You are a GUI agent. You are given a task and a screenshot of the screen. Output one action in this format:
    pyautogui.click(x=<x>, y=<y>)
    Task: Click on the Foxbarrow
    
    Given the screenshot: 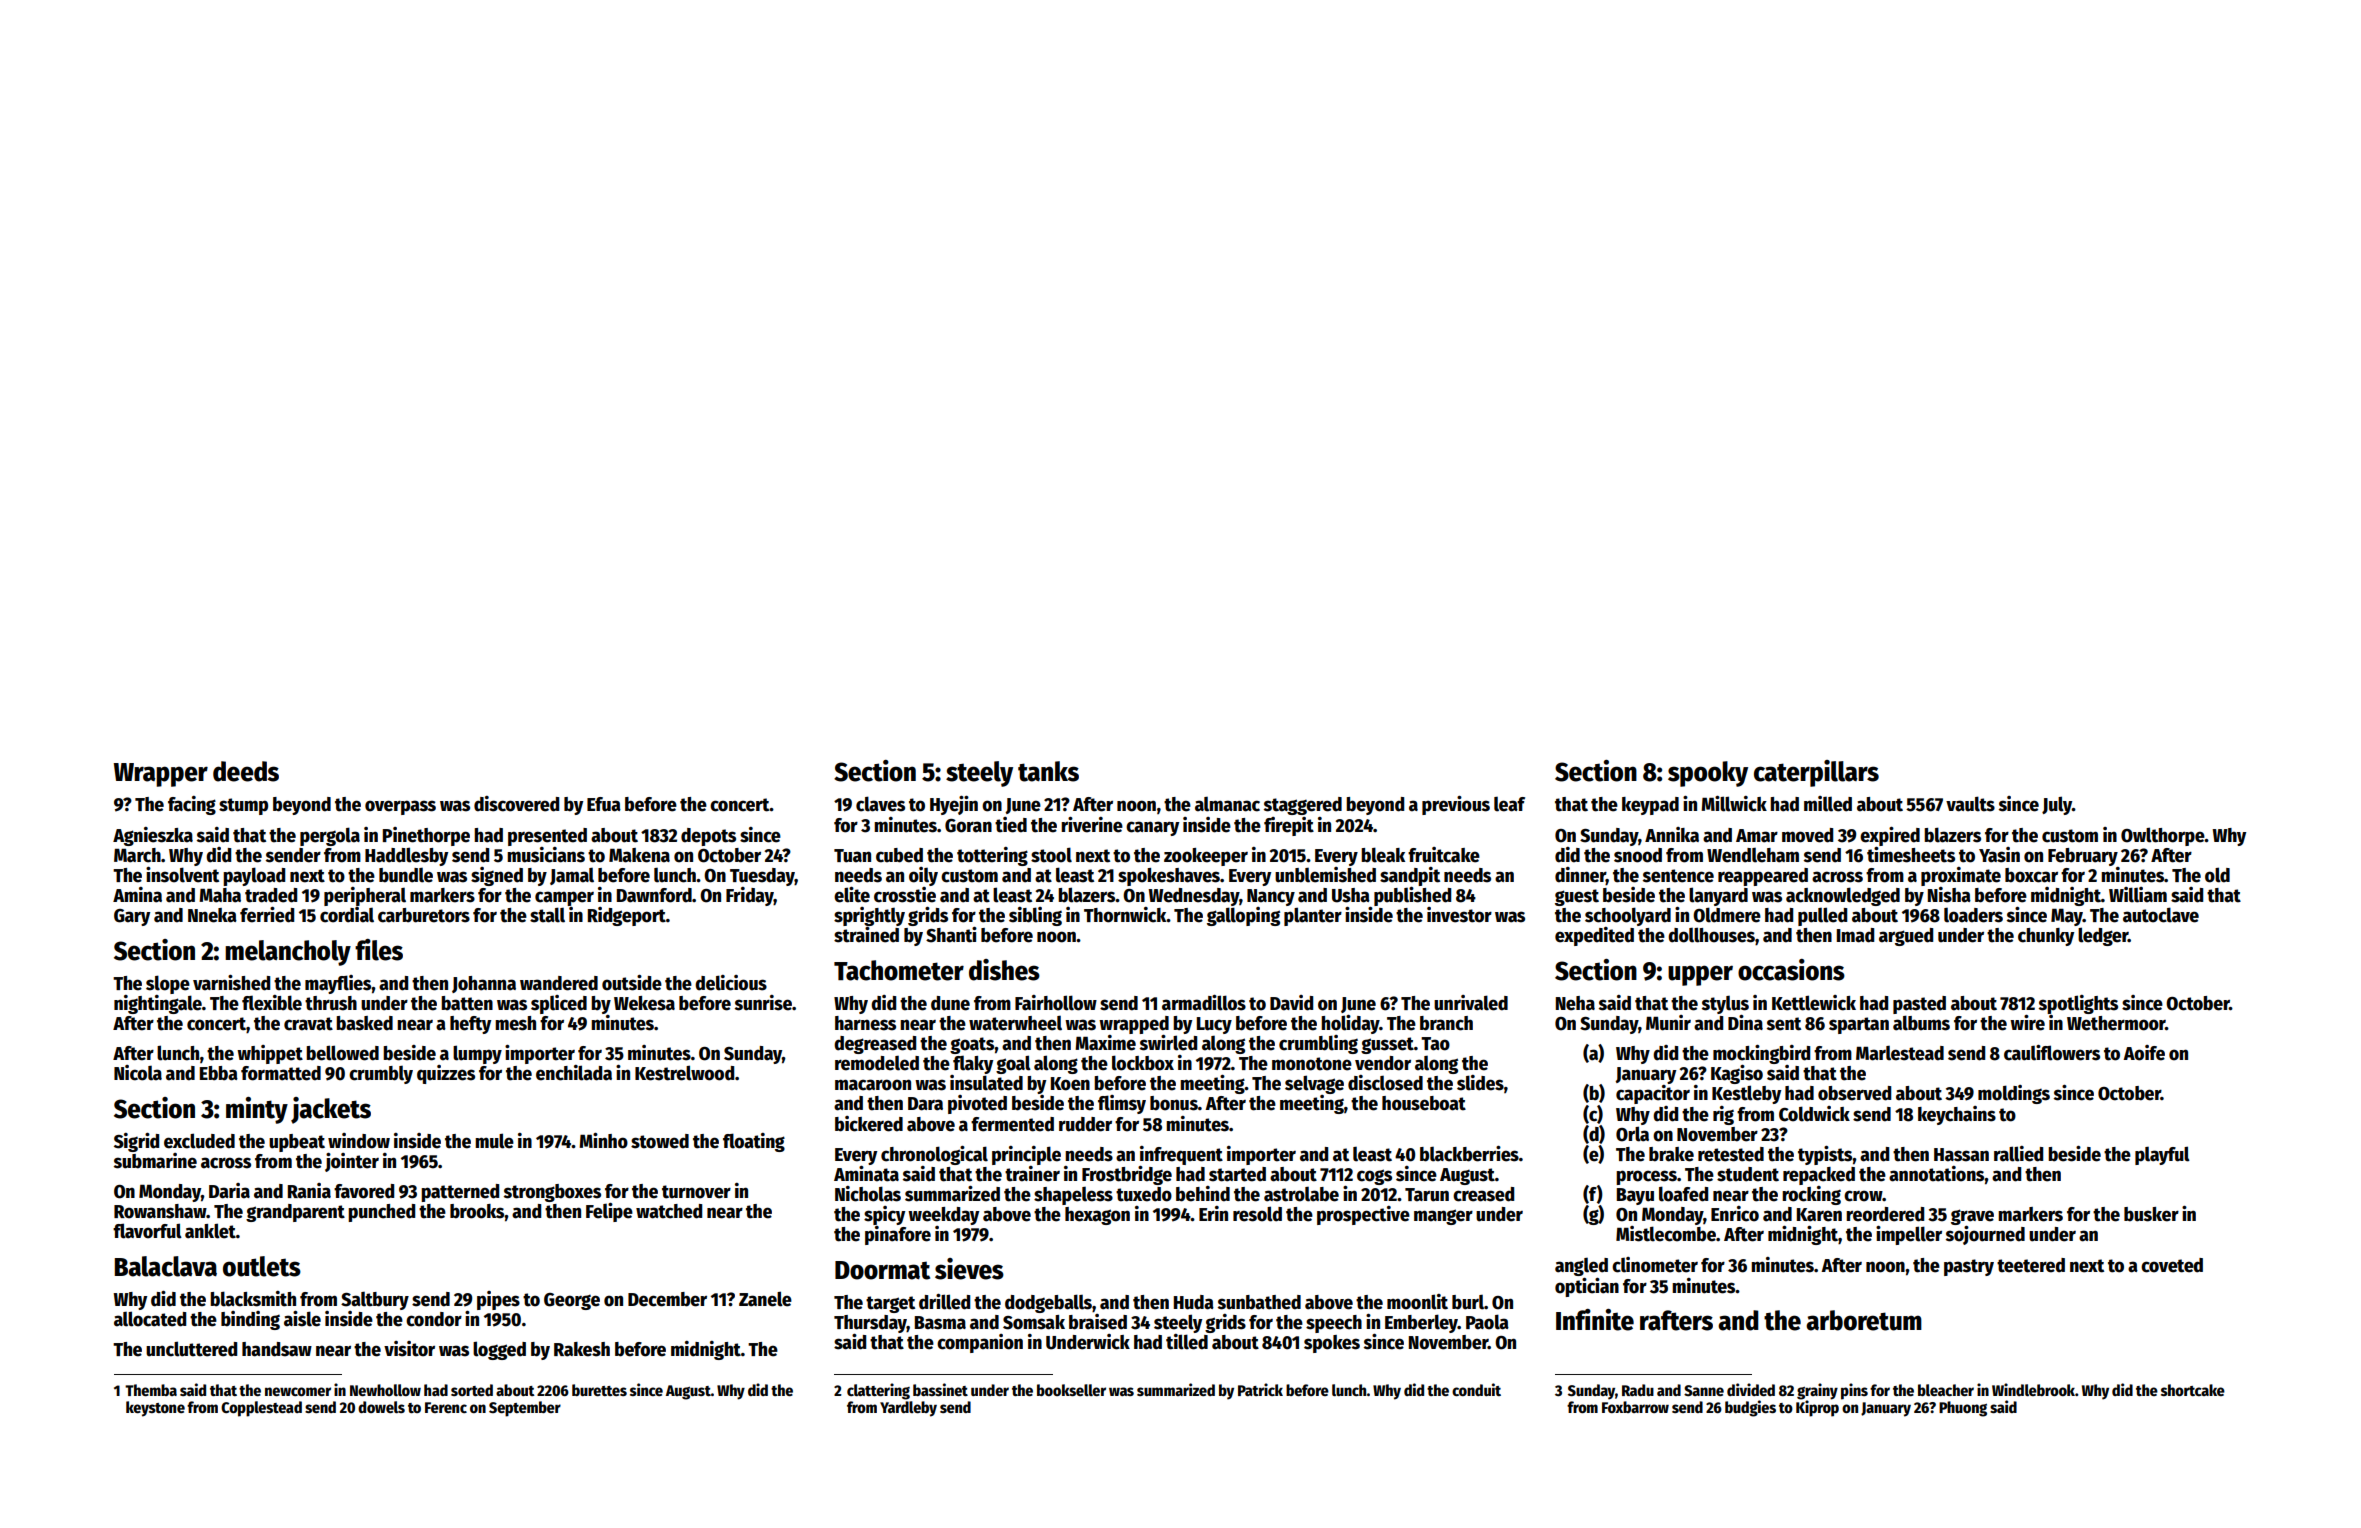 What is the action you would take?
    pyautogui.click(x=1635, y=1407)
